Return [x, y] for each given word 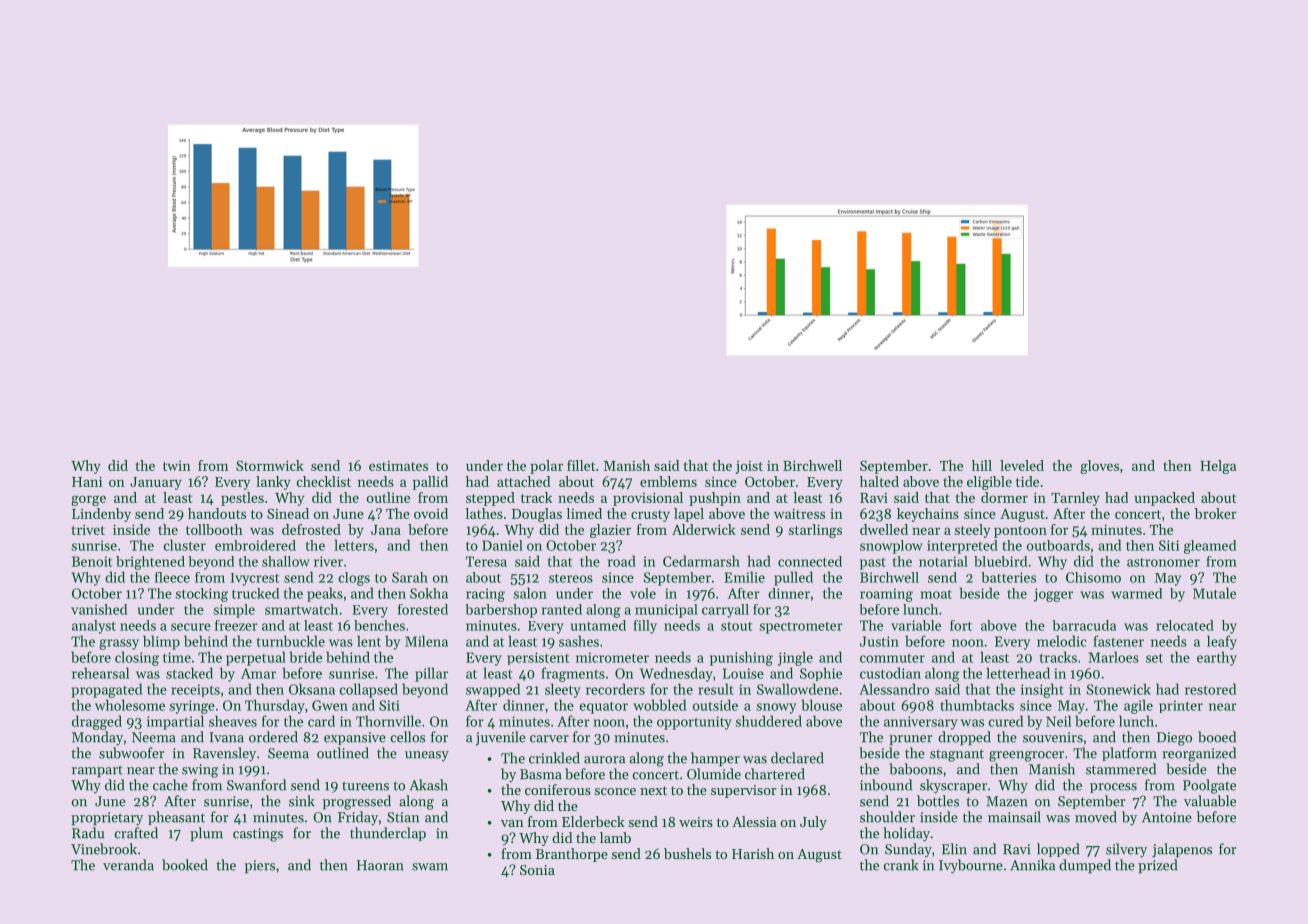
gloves [1099, 467]
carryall [725, 611]
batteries [1009, 577]
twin [177, 466]
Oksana [312, 689]
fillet [581, 465]
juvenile [500, 738]
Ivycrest [255, 579]
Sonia [537, 870]
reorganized [1199, 754]
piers [260, 866]
